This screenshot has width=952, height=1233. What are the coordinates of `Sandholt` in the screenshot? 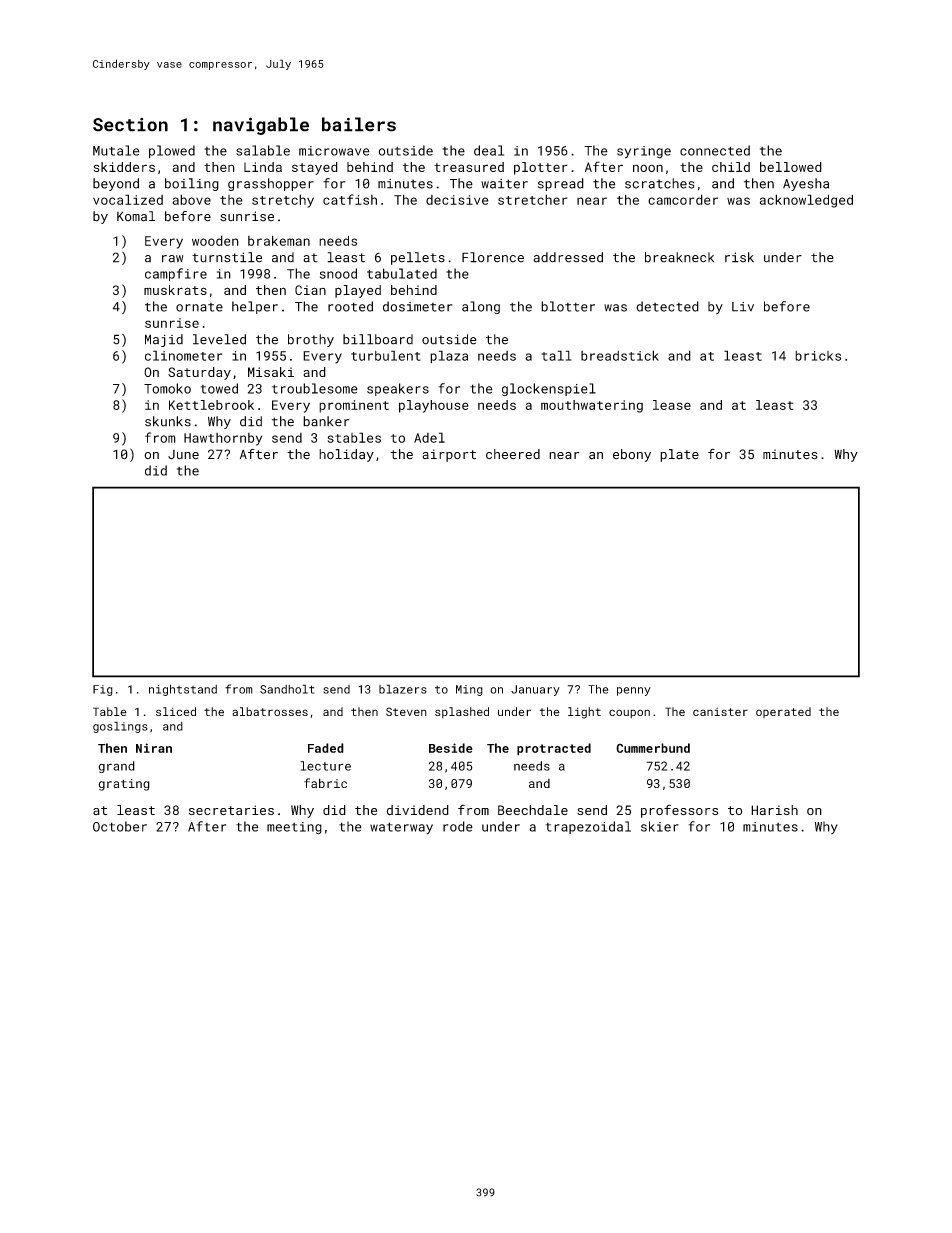 It's located at (287, 689).
